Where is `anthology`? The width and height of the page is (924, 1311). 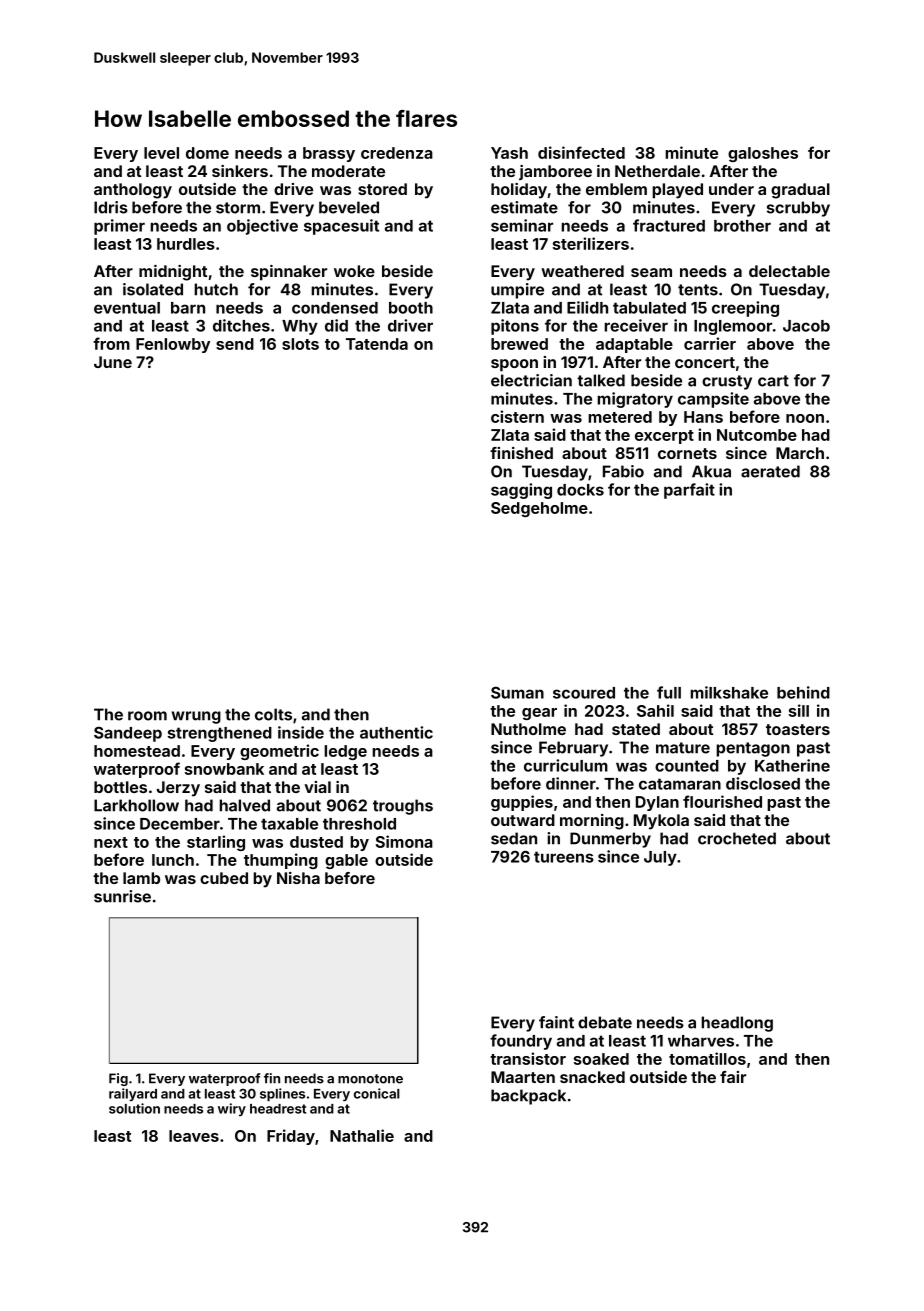
anthology is located at coordinates (133, 191).
